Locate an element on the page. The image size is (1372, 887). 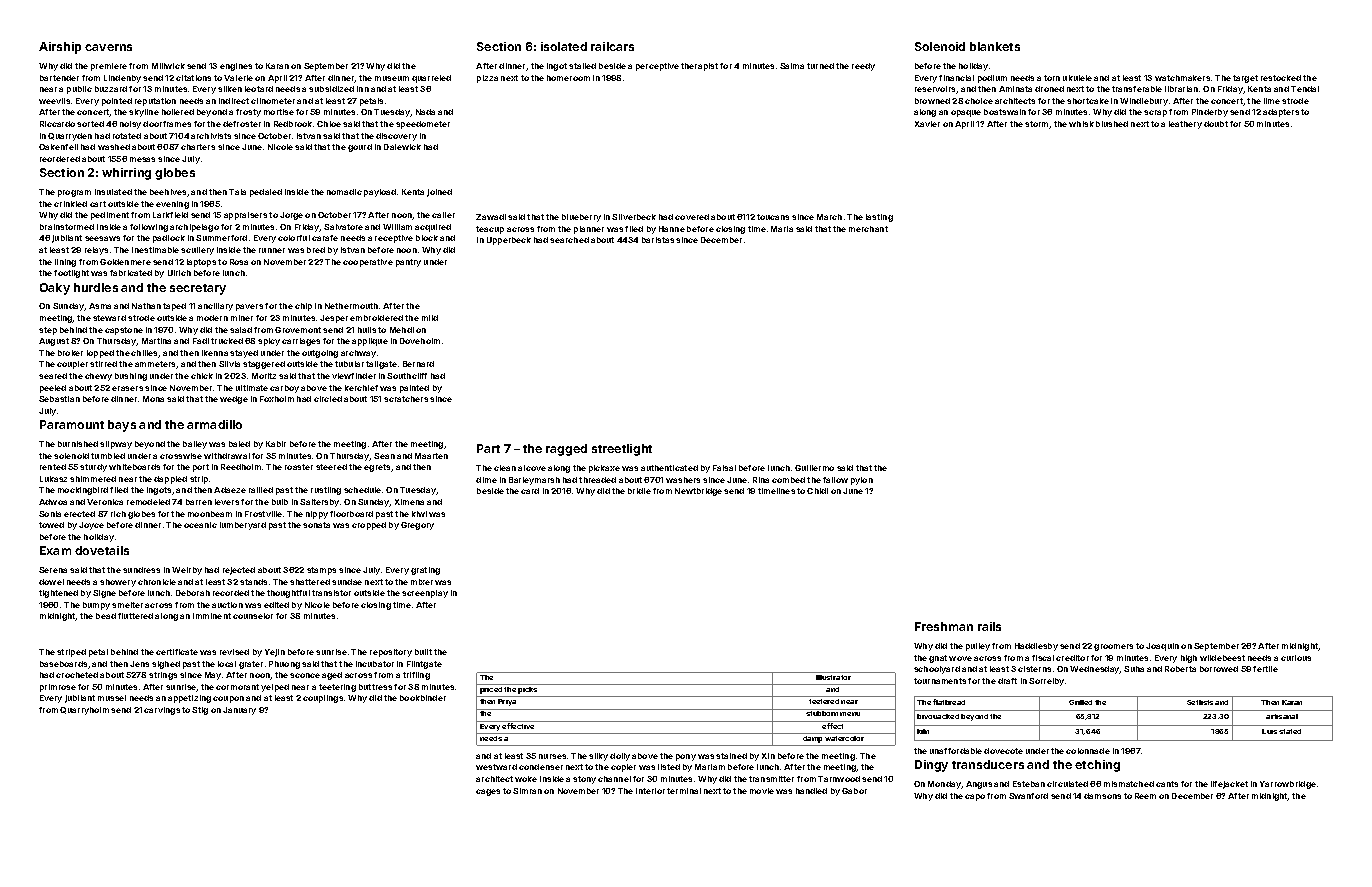
slipway is located at coordinates (116, 445).
